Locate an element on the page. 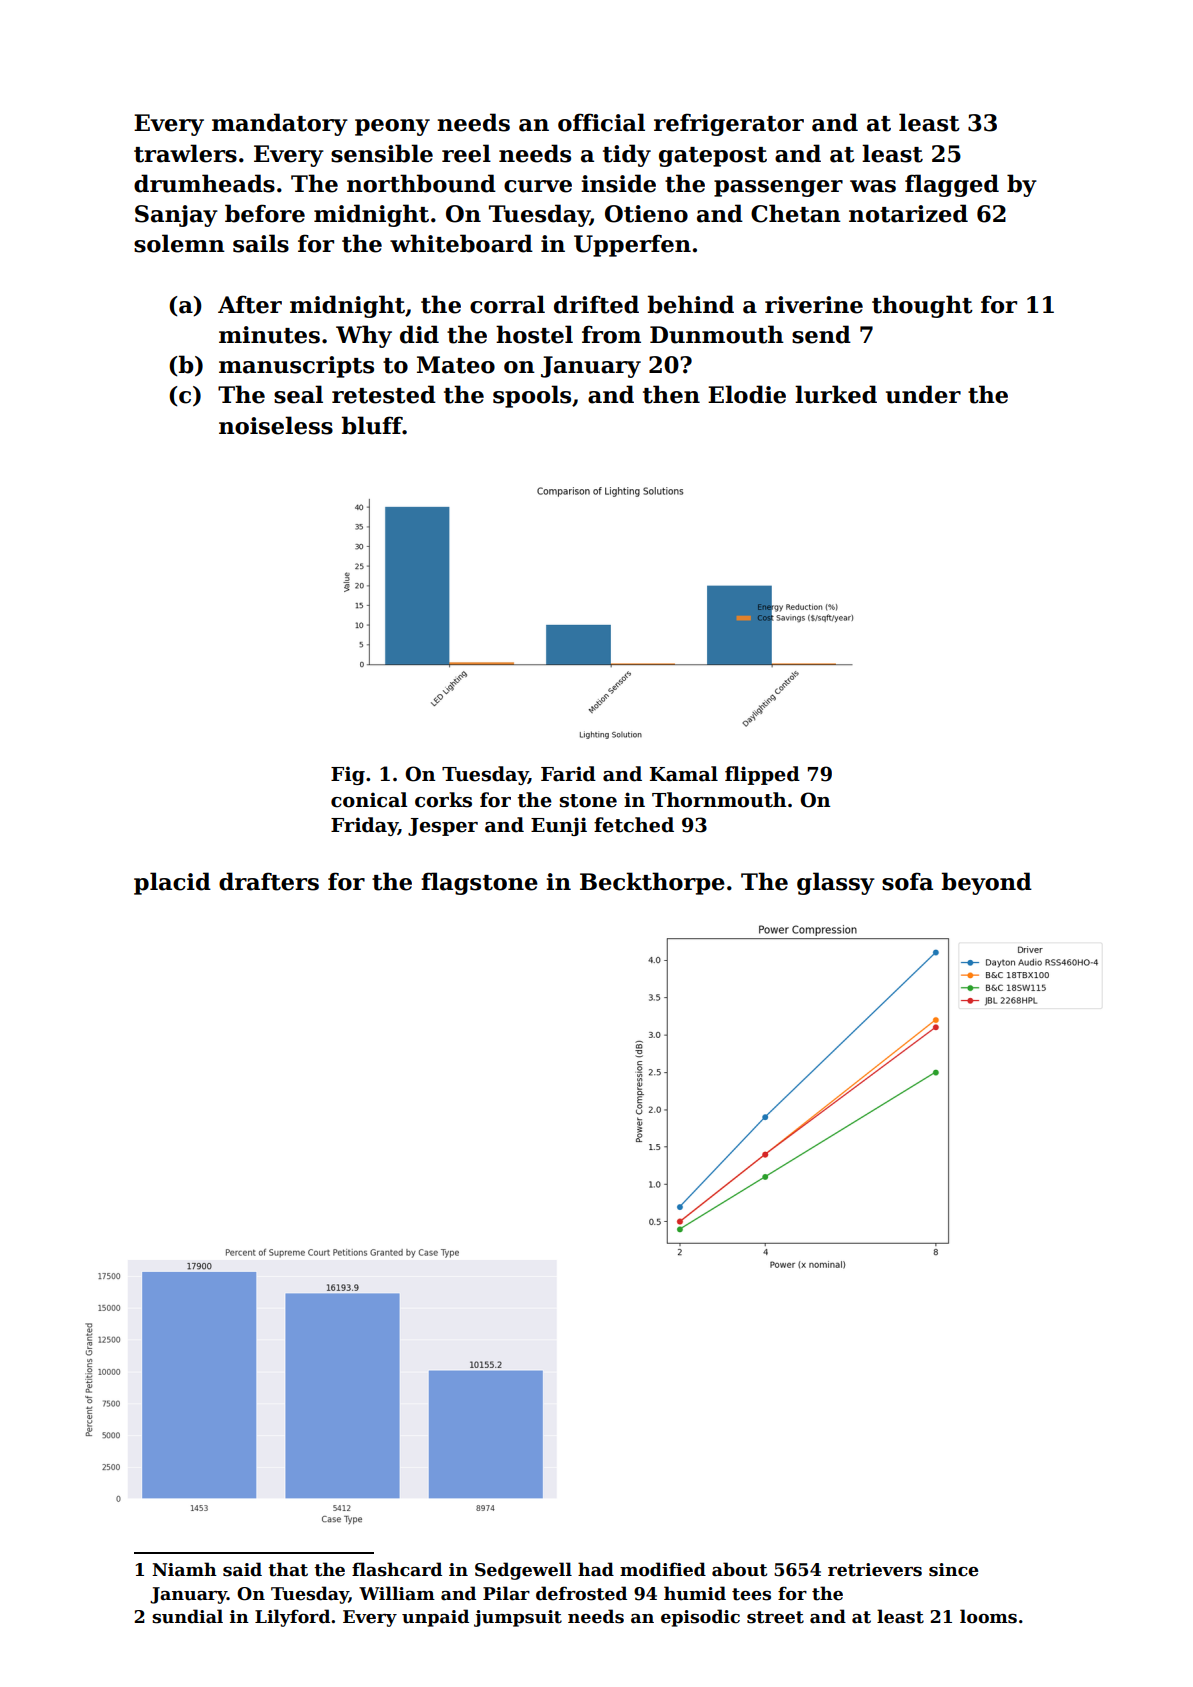 The width and height of the page is (1193, 1687). street is located at coordinates (775, 1617).
